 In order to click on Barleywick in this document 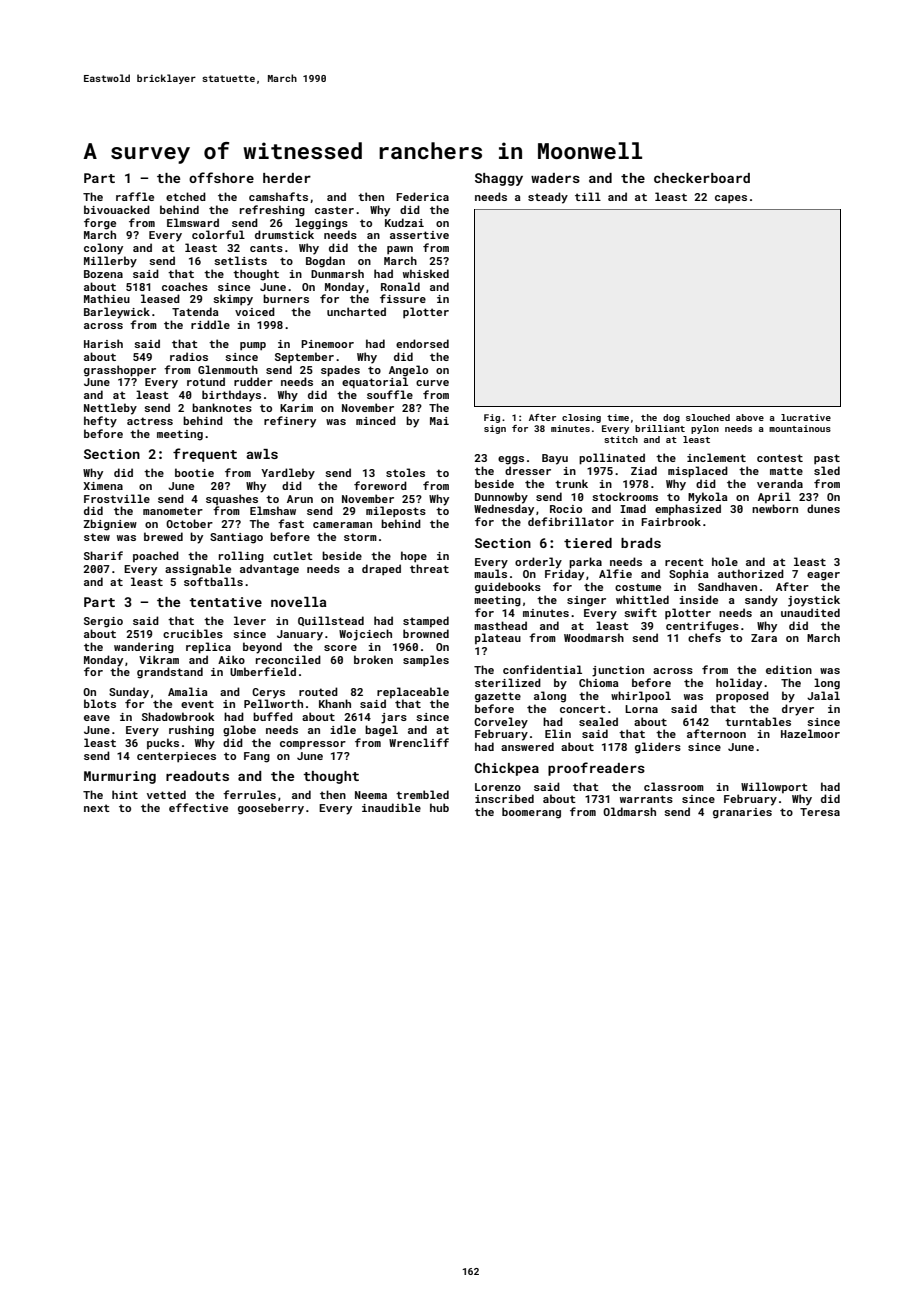, I will do `click(117, 313)`.
